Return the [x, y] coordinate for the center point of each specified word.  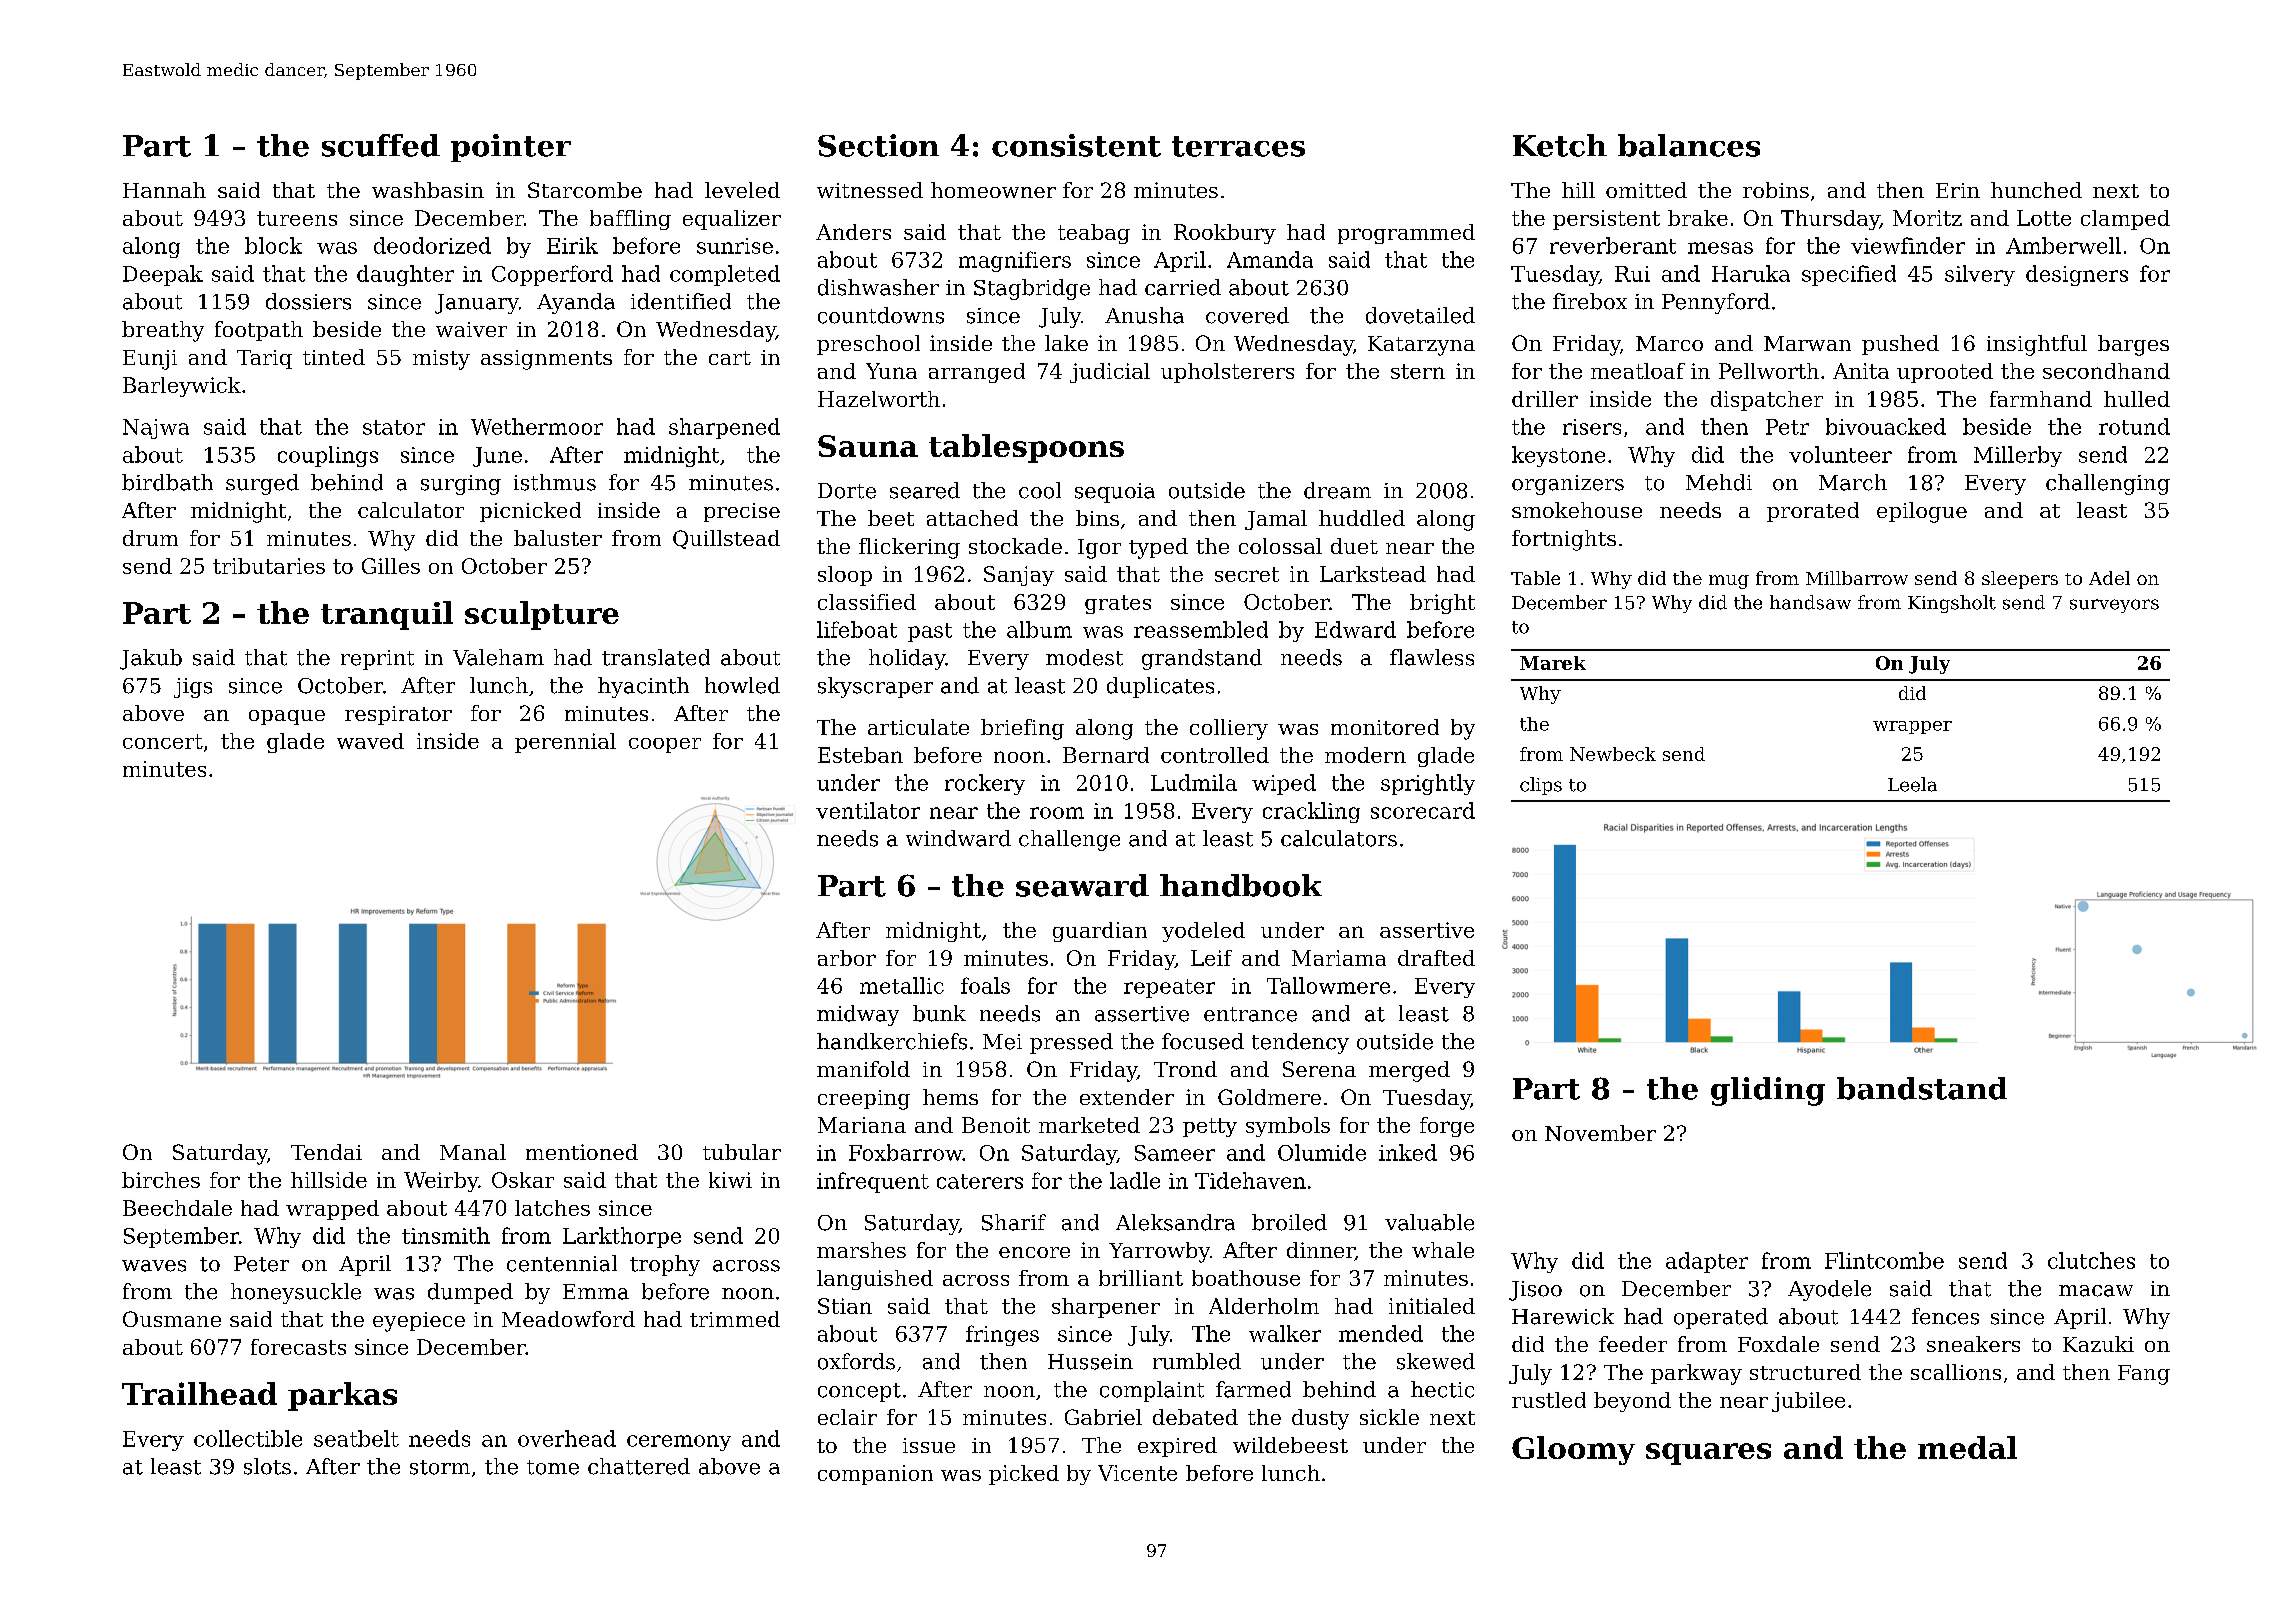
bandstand [1922, 1088]
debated [1195, 1417]
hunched [2036, 190]
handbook [1241, 885]
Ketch [1560, 145]
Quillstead [726, 539]
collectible [248, 1438]
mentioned [582, 1152]
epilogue [1922, 512]
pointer [511, 148]
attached [972, 518]
